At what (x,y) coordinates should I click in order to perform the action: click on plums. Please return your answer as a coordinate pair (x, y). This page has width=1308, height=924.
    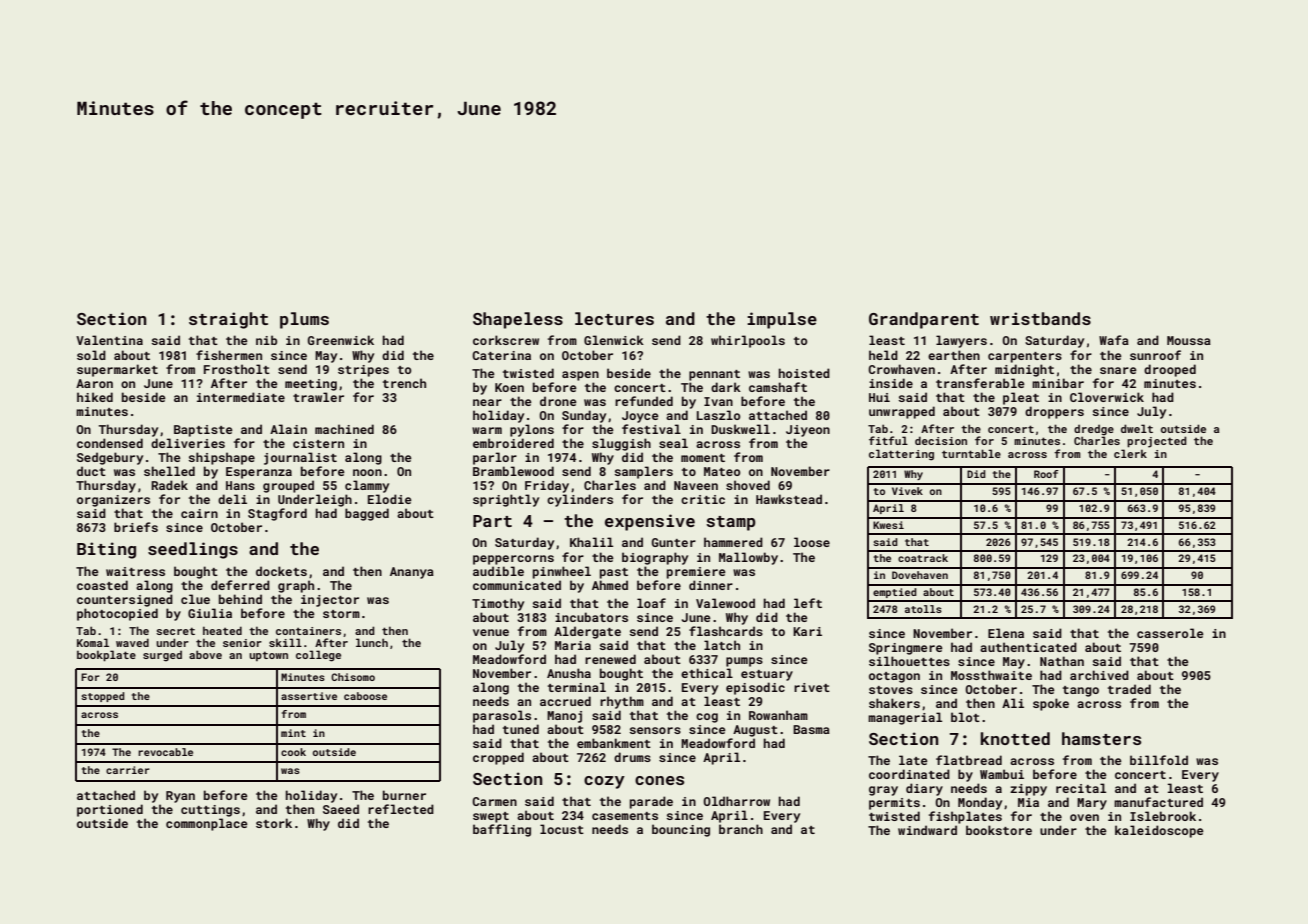
    Looking at the image, I should click on (304, 320).
